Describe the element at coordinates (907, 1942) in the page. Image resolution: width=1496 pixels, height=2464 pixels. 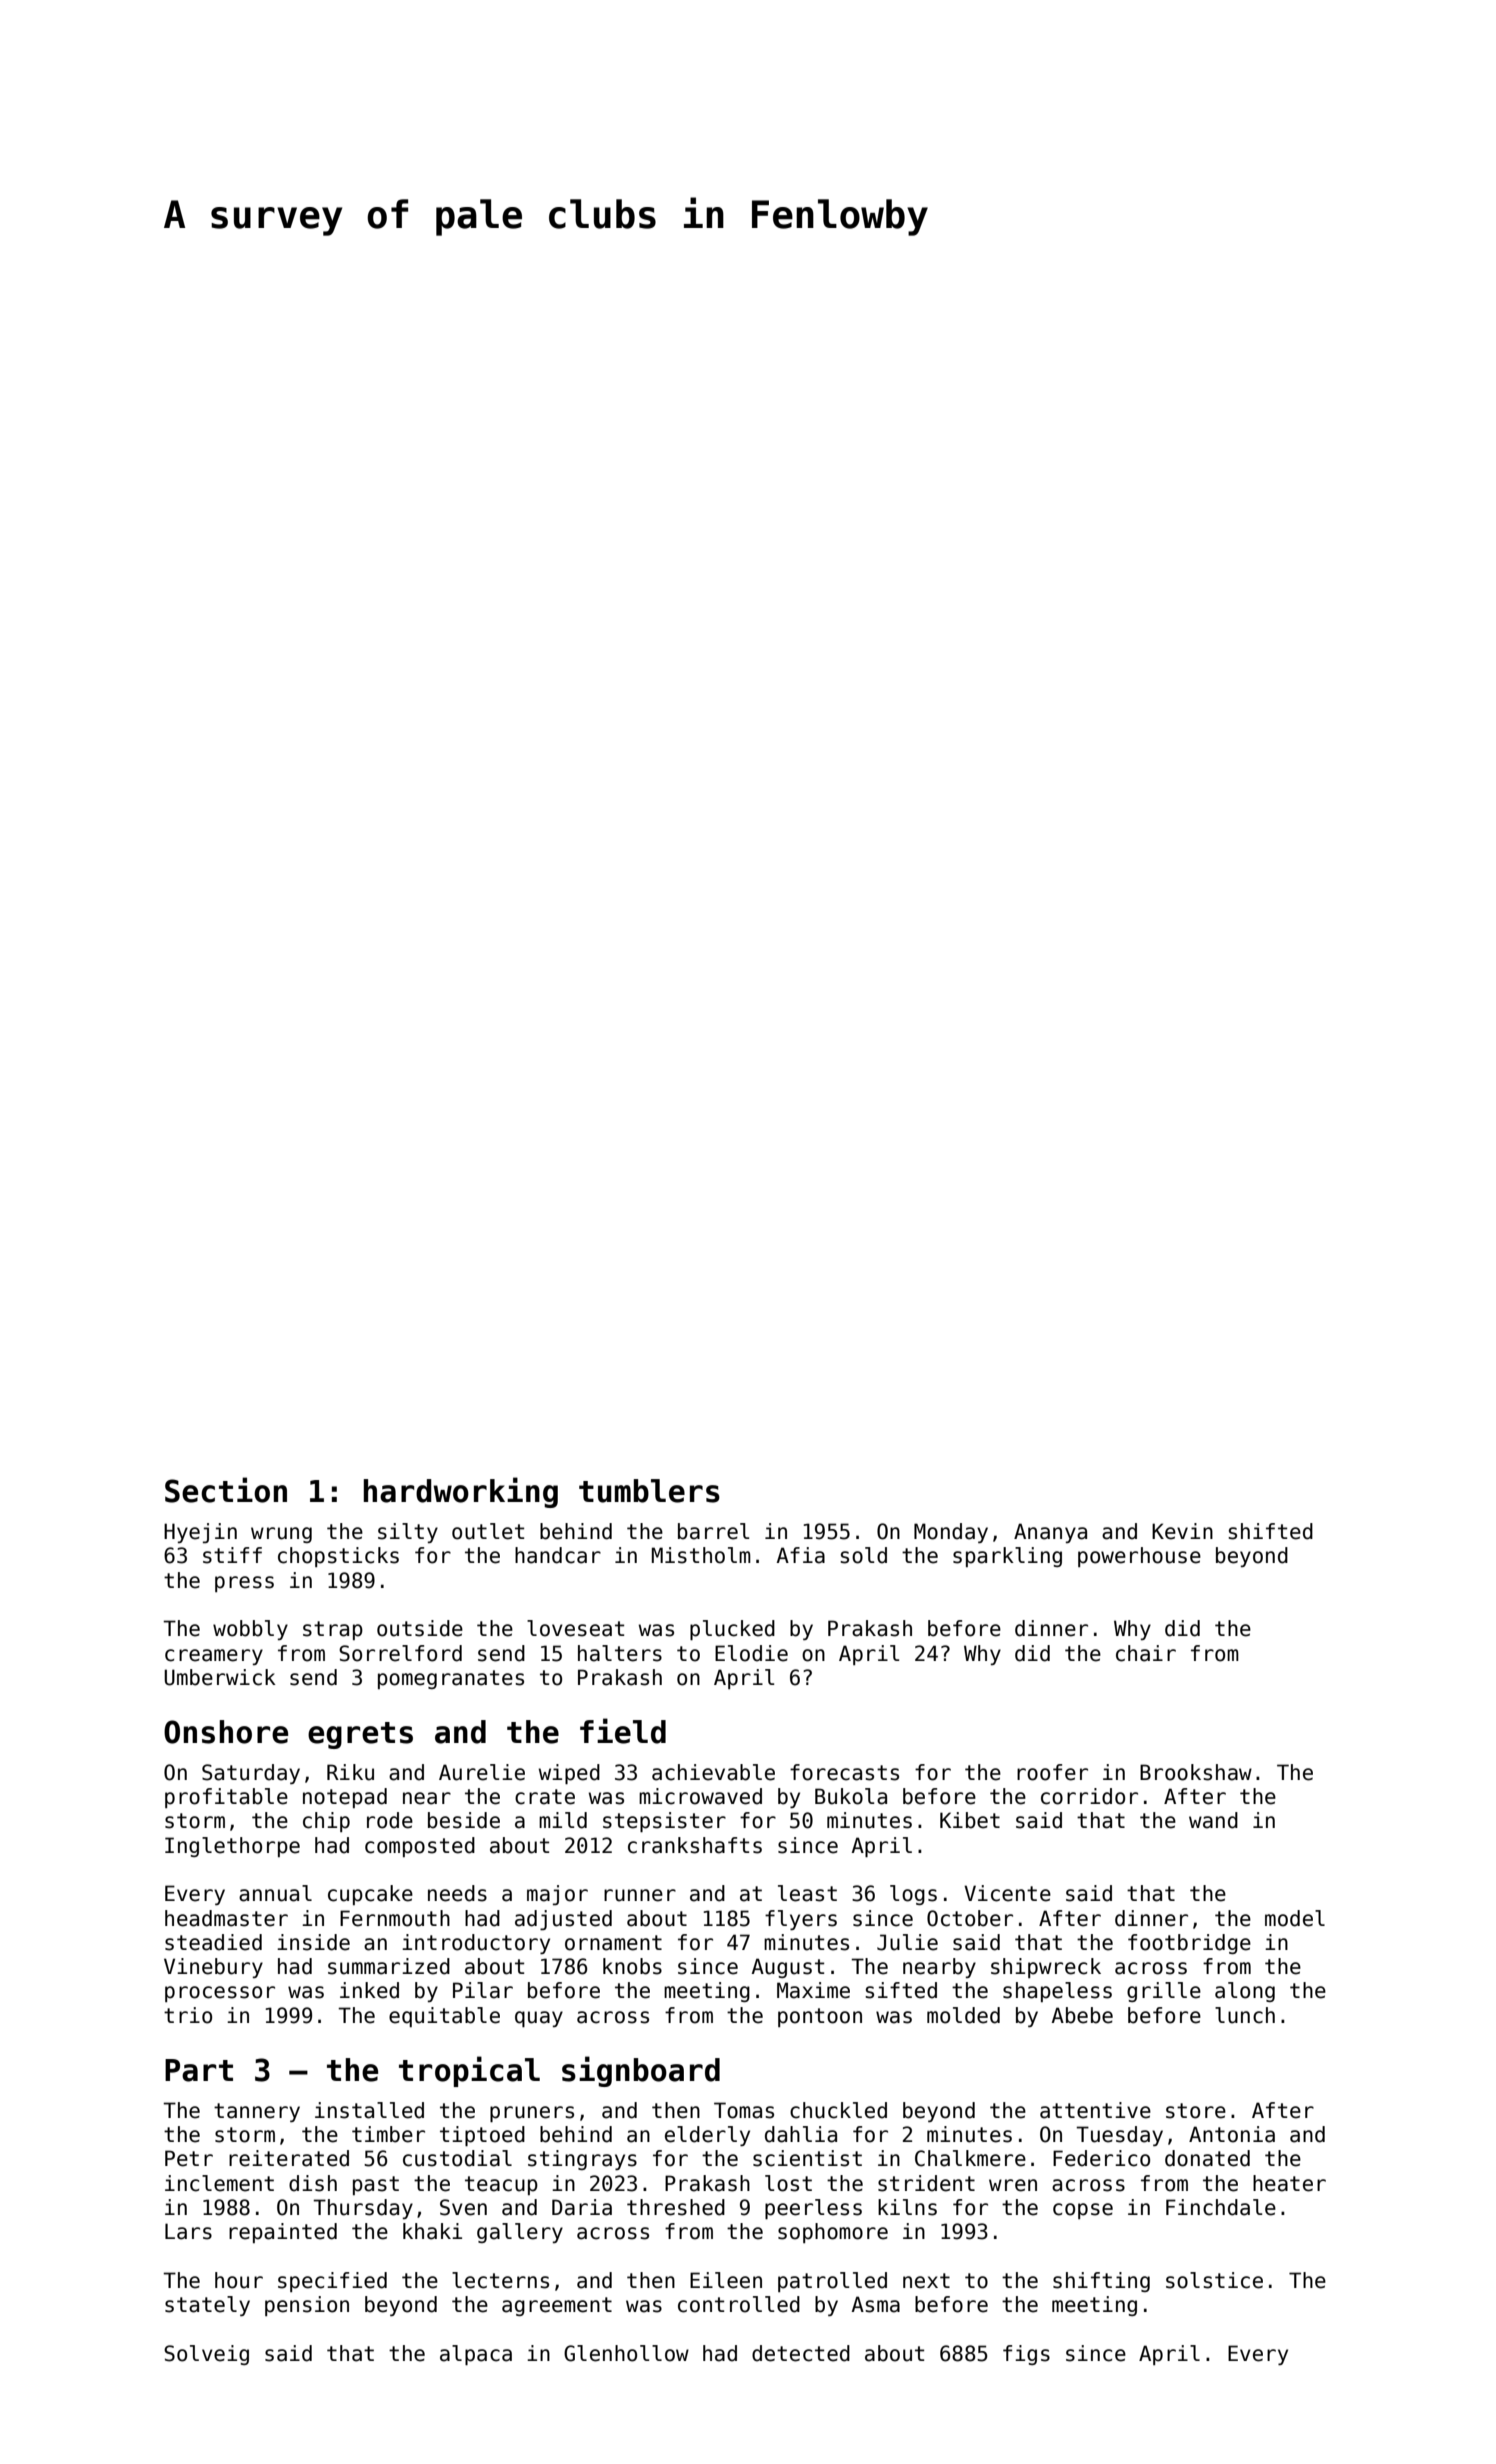
I see `Julie` at that location.
